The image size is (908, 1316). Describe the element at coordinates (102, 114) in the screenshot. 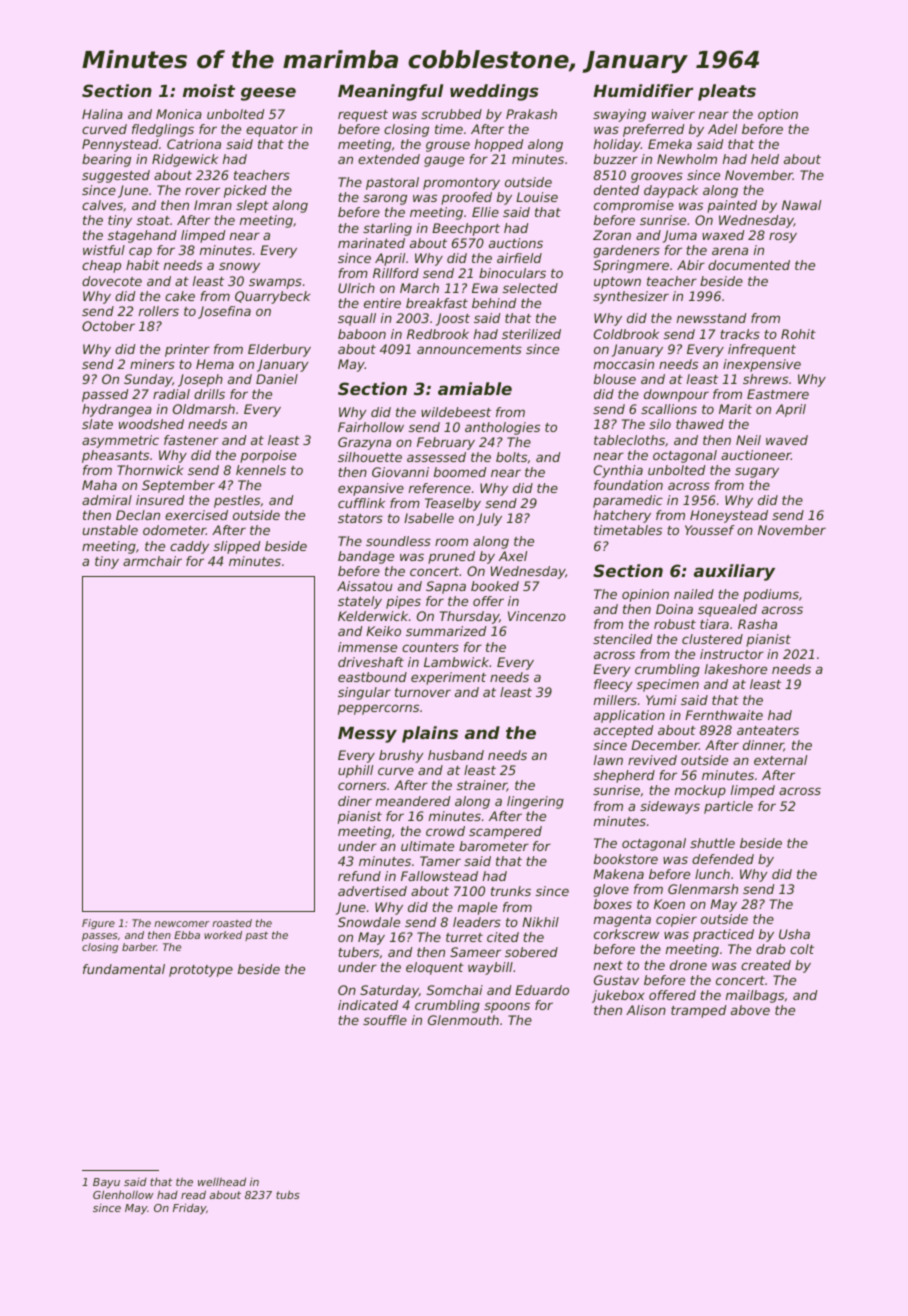

I see `Halina` at that location.
